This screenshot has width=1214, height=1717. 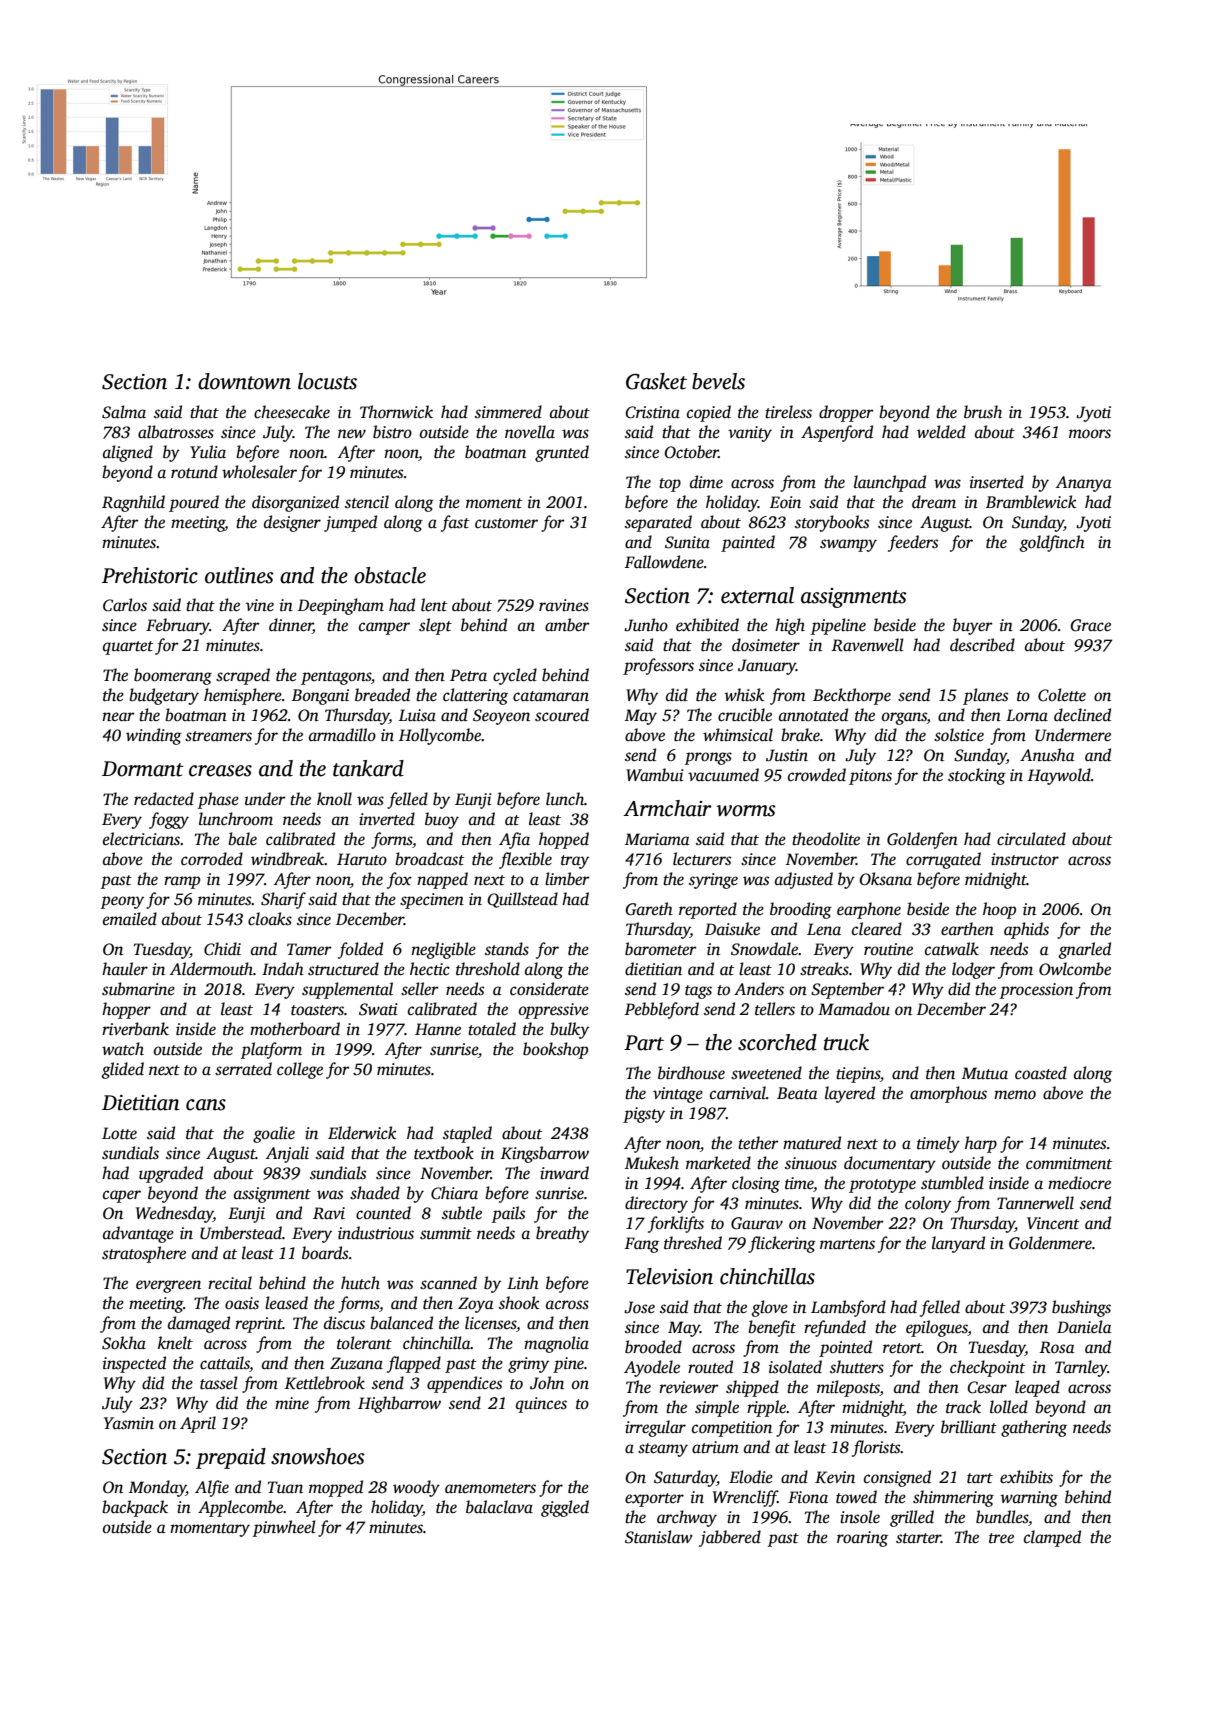 I want to click on aligned, so click(x=128, y=453).
